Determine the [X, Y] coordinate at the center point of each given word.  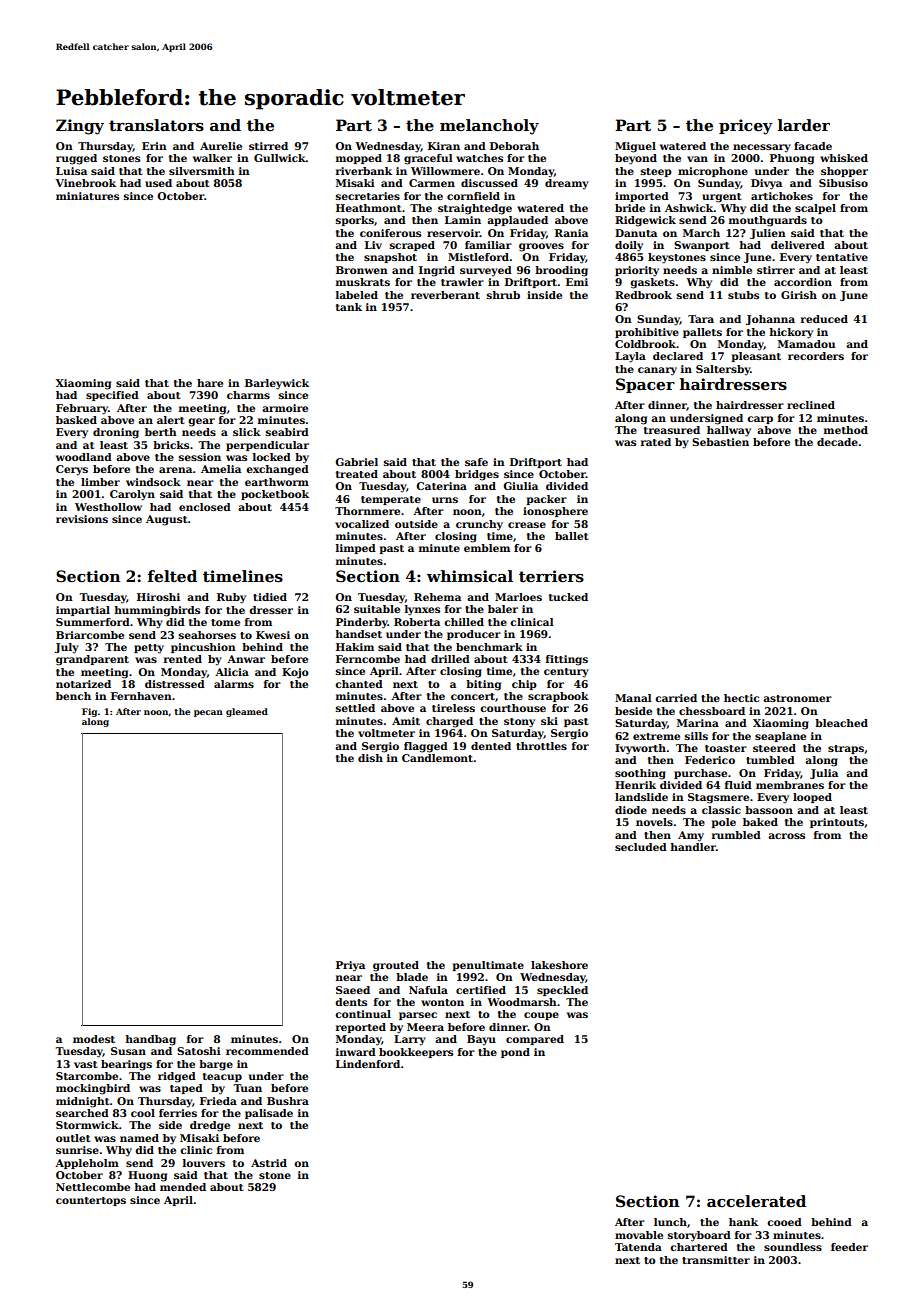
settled [355, 708]
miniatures [87, 196]
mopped [359, 159]
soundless [793, 1247]
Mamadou [806, 344]
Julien [768, 234]
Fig [89, 712]
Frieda [218, 1101]
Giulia [520, 486]
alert [171, 420]
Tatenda [638, 1247]
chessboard [712, 711]
